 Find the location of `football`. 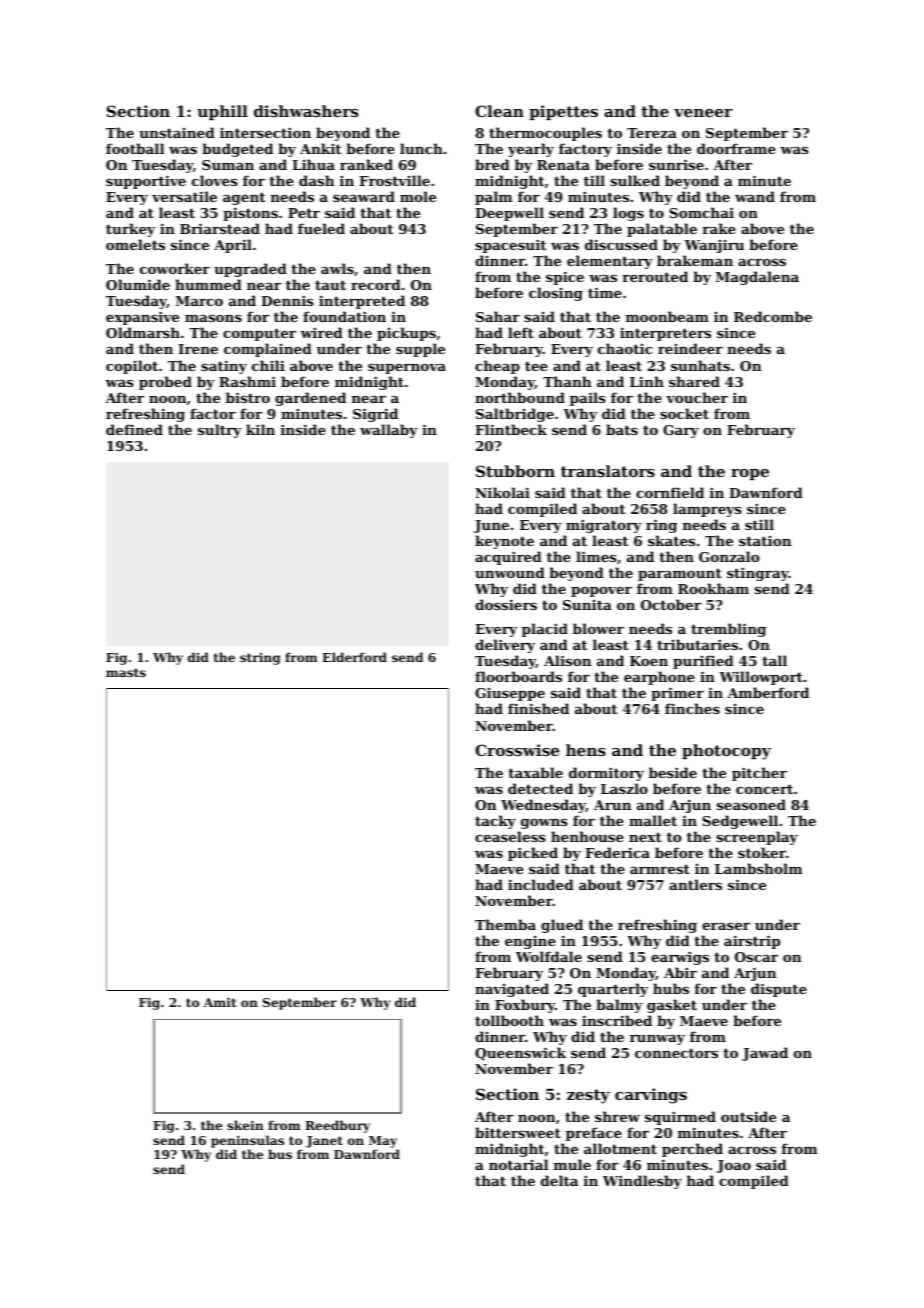

football is located at coordinates (135, 148).
